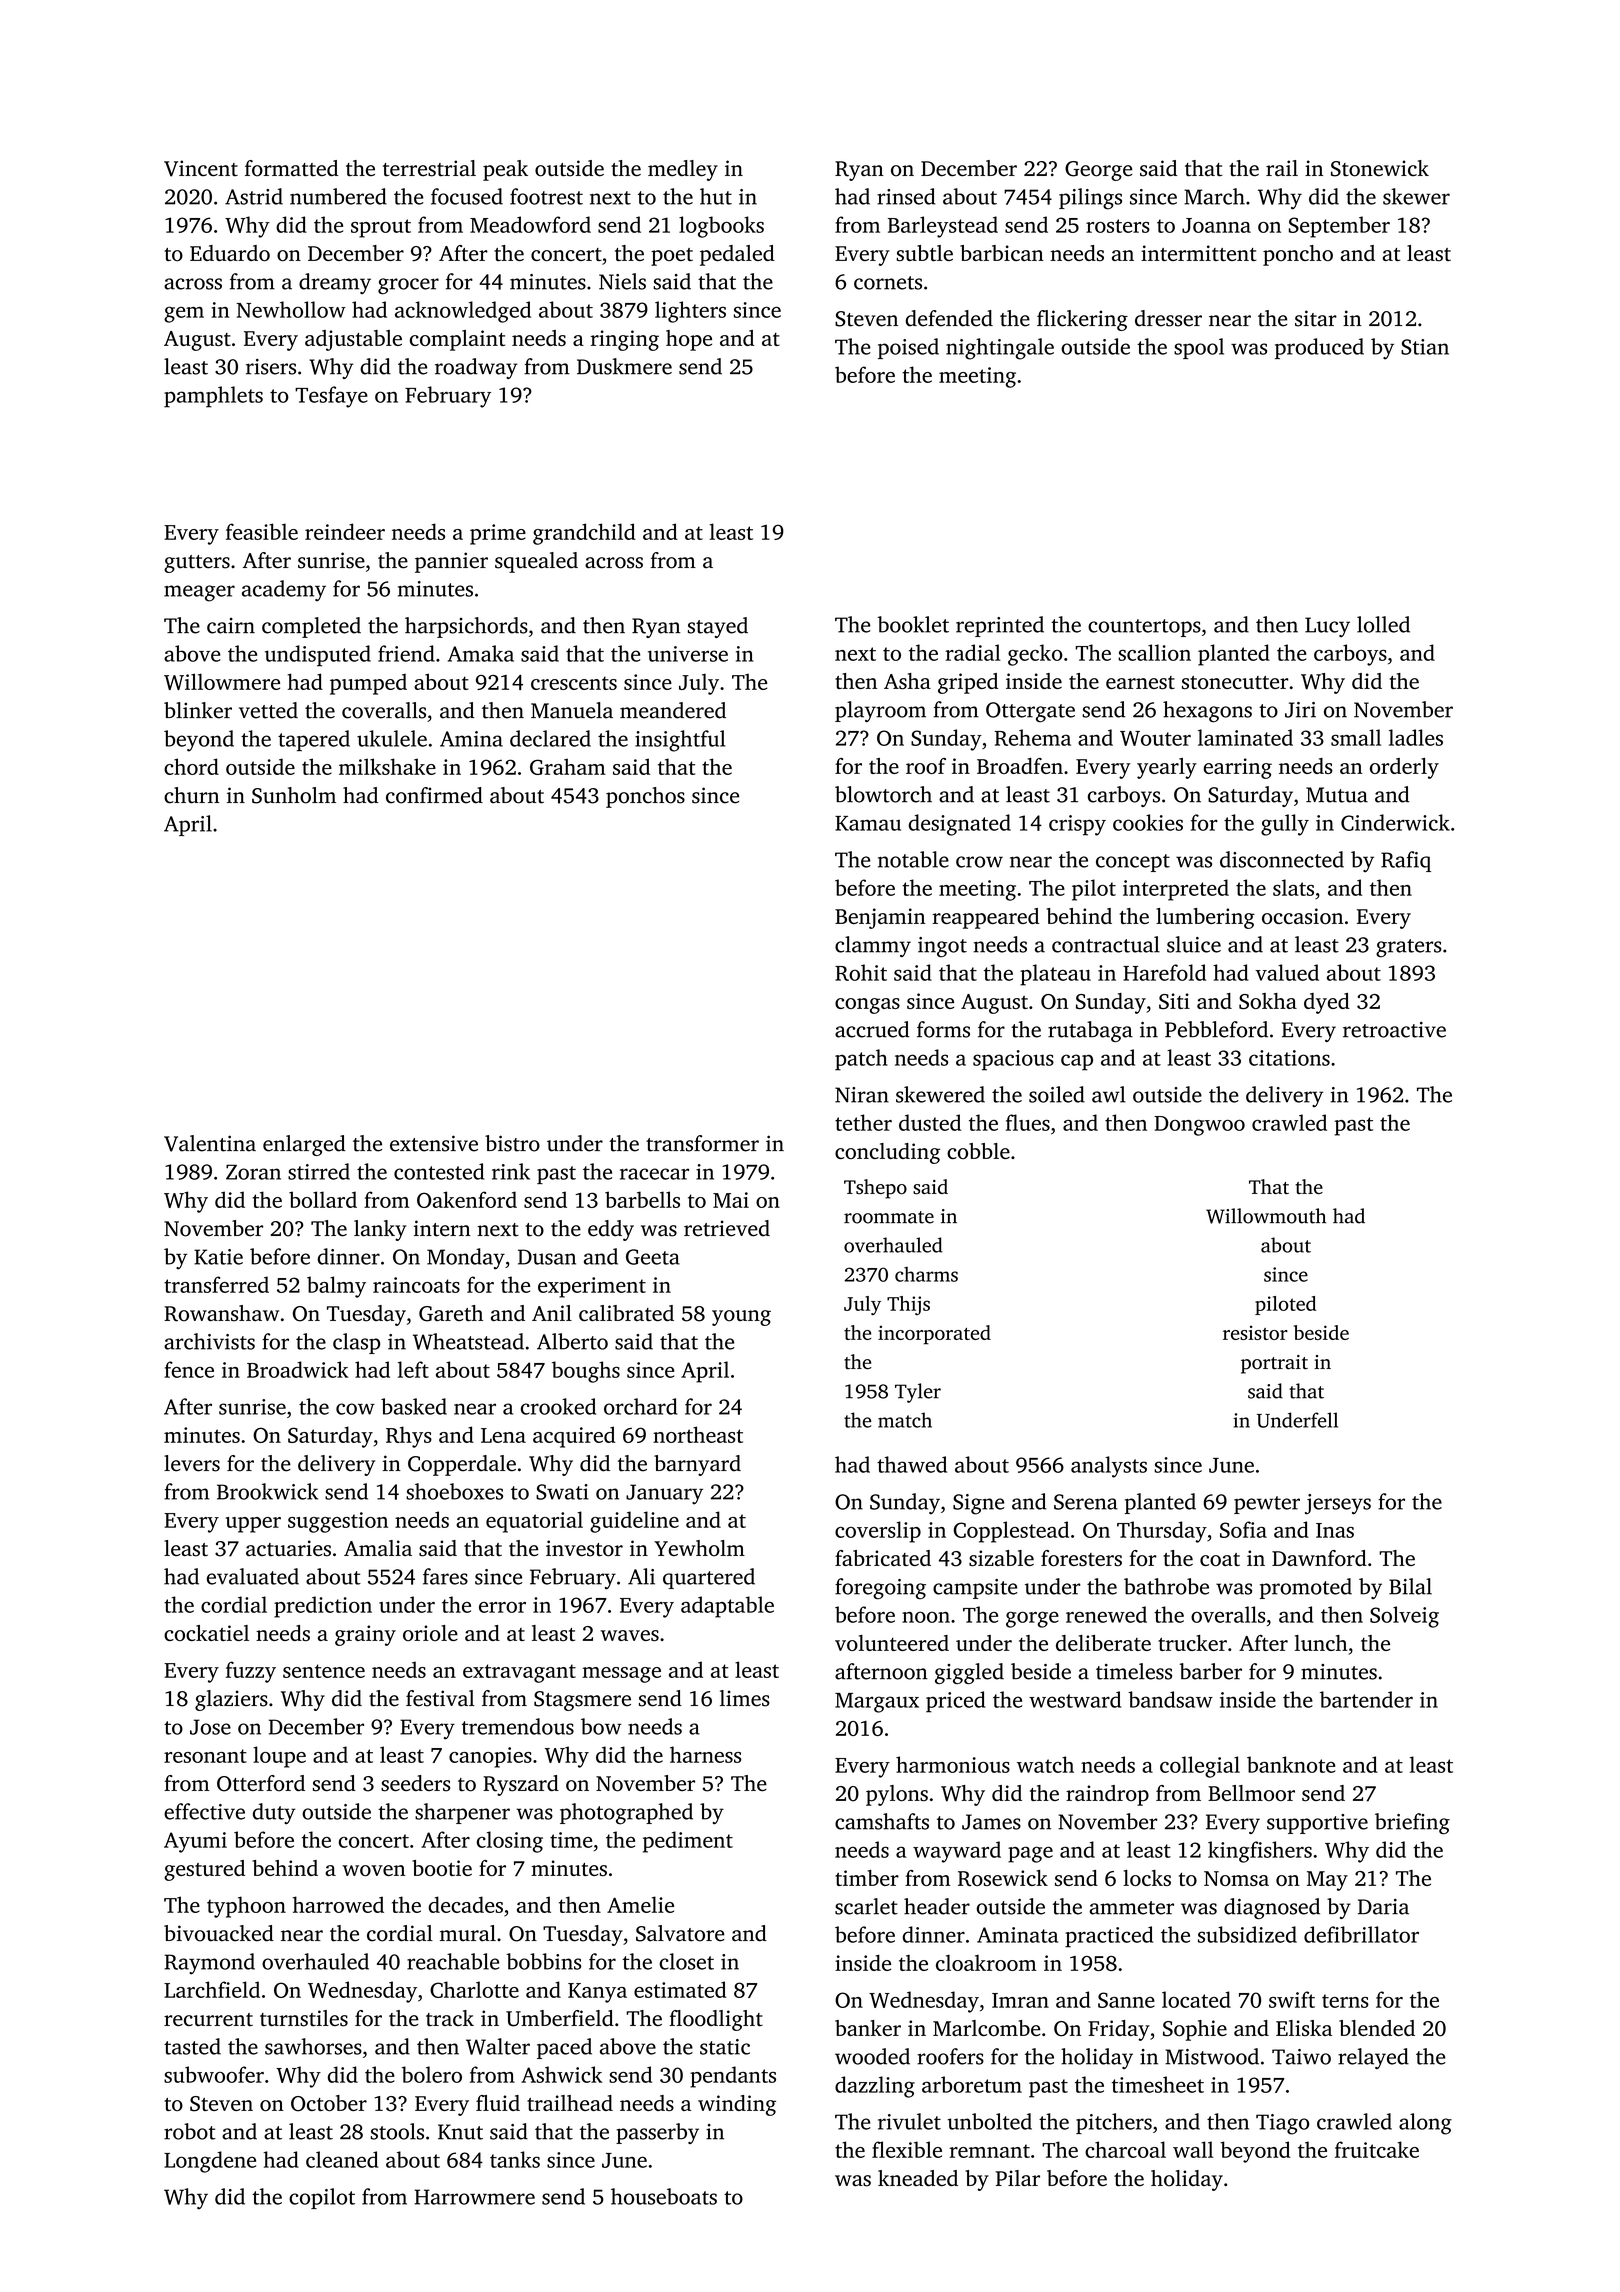  I want to click on along, so click(1425, 2124).
